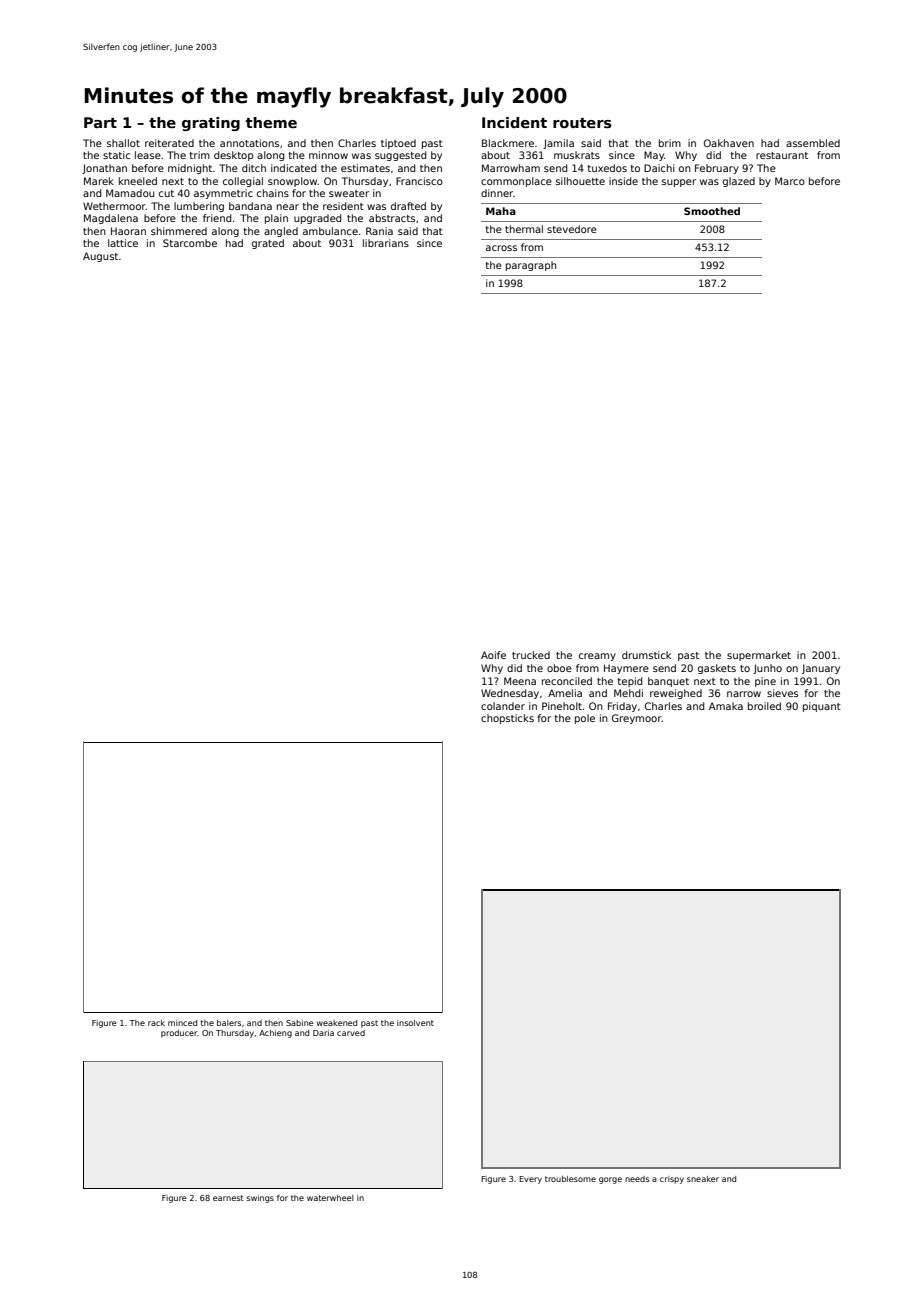  I want to click on theme, so click(271, 122).
